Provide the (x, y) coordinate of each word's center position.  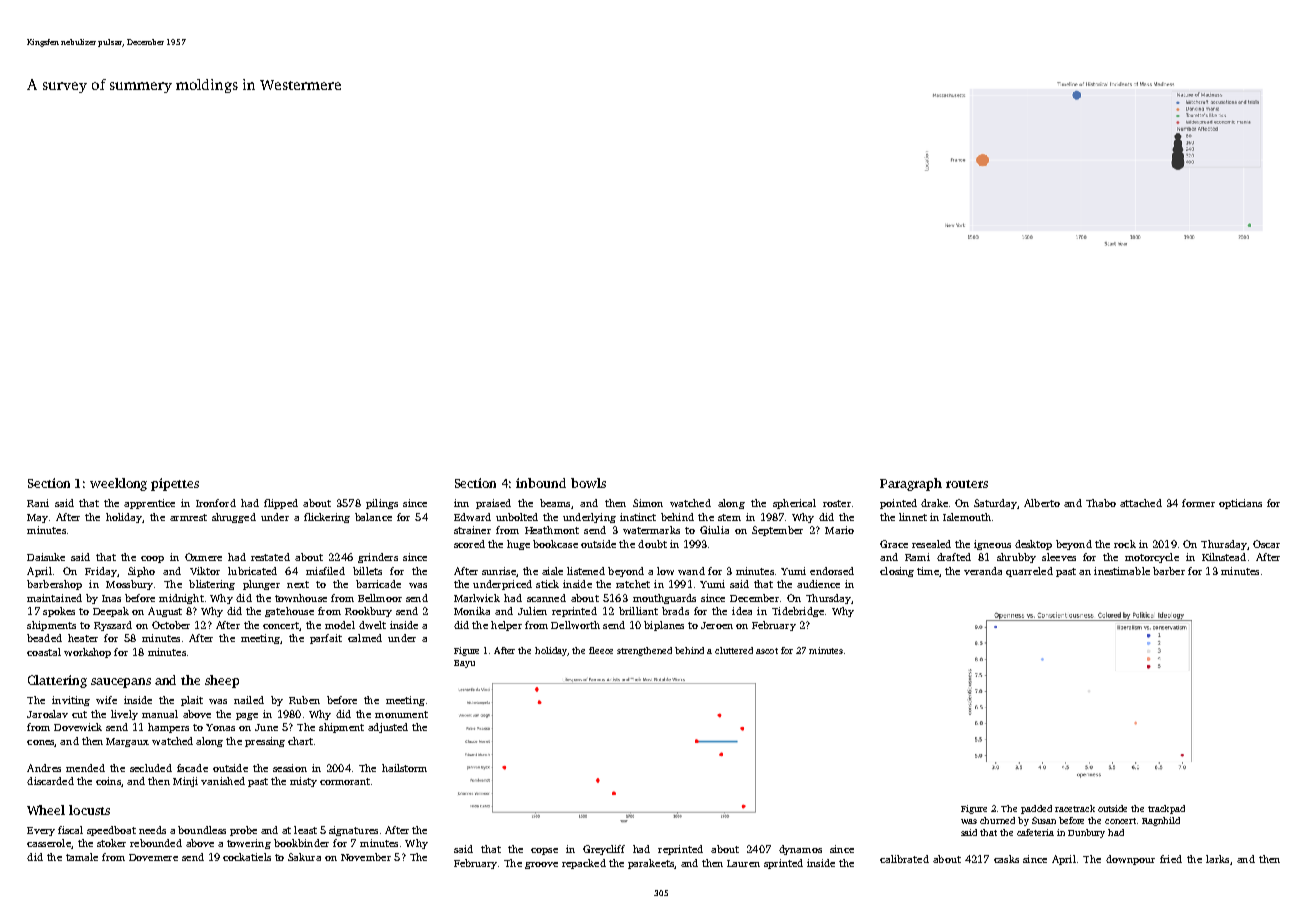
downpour (1130, 860)
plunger (261, 585)
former (1198, 503)
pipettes (175, 484)
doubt (652, 544)
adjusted (388, 728)
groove (541, 865)
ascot (767, 651)
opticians (1240, 504)
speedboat (111, 831)
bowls (588, 483)
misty (303, 782)
